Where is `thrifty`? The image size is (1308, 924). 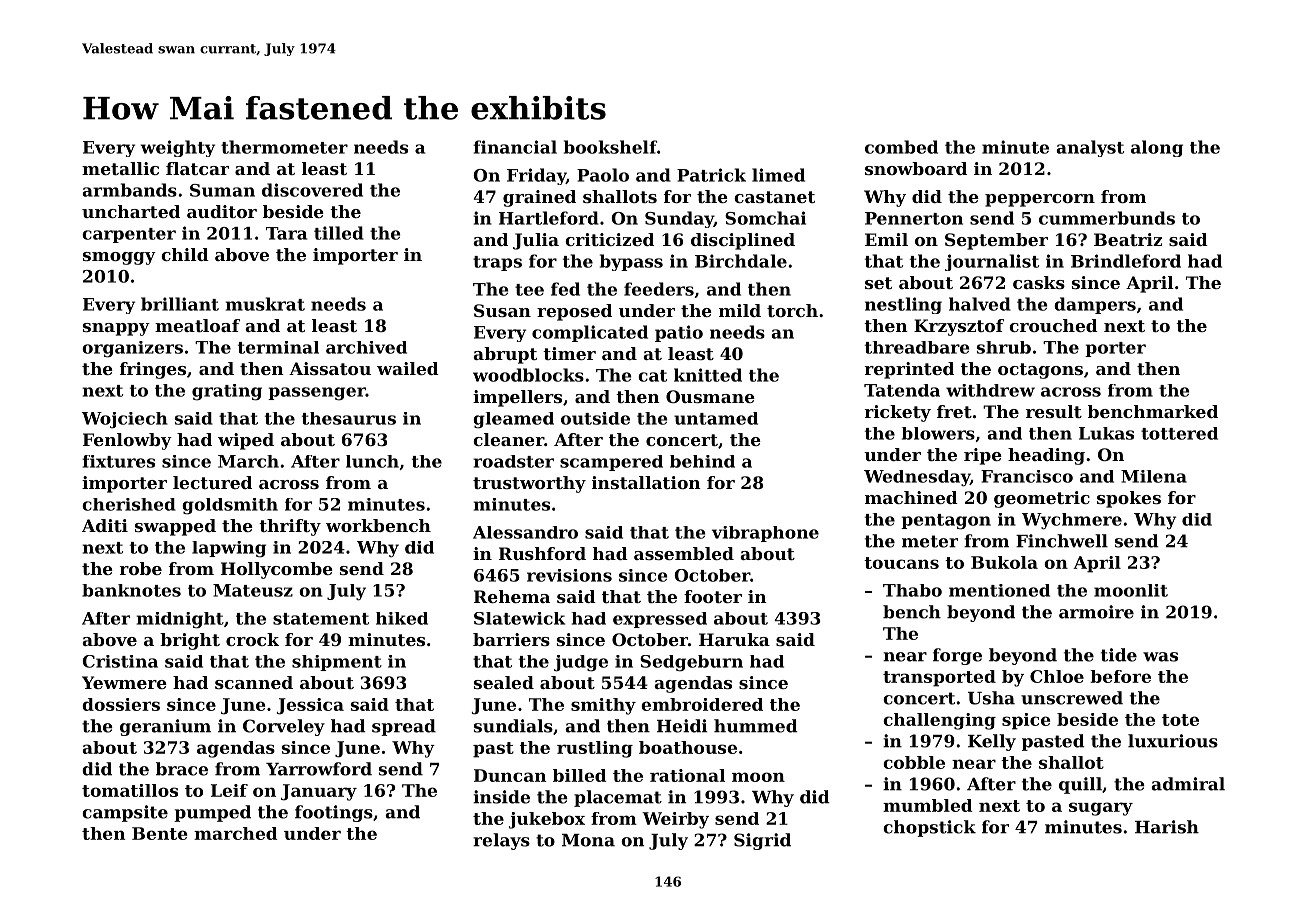 thrifty is located at coordinates (290, 527).
